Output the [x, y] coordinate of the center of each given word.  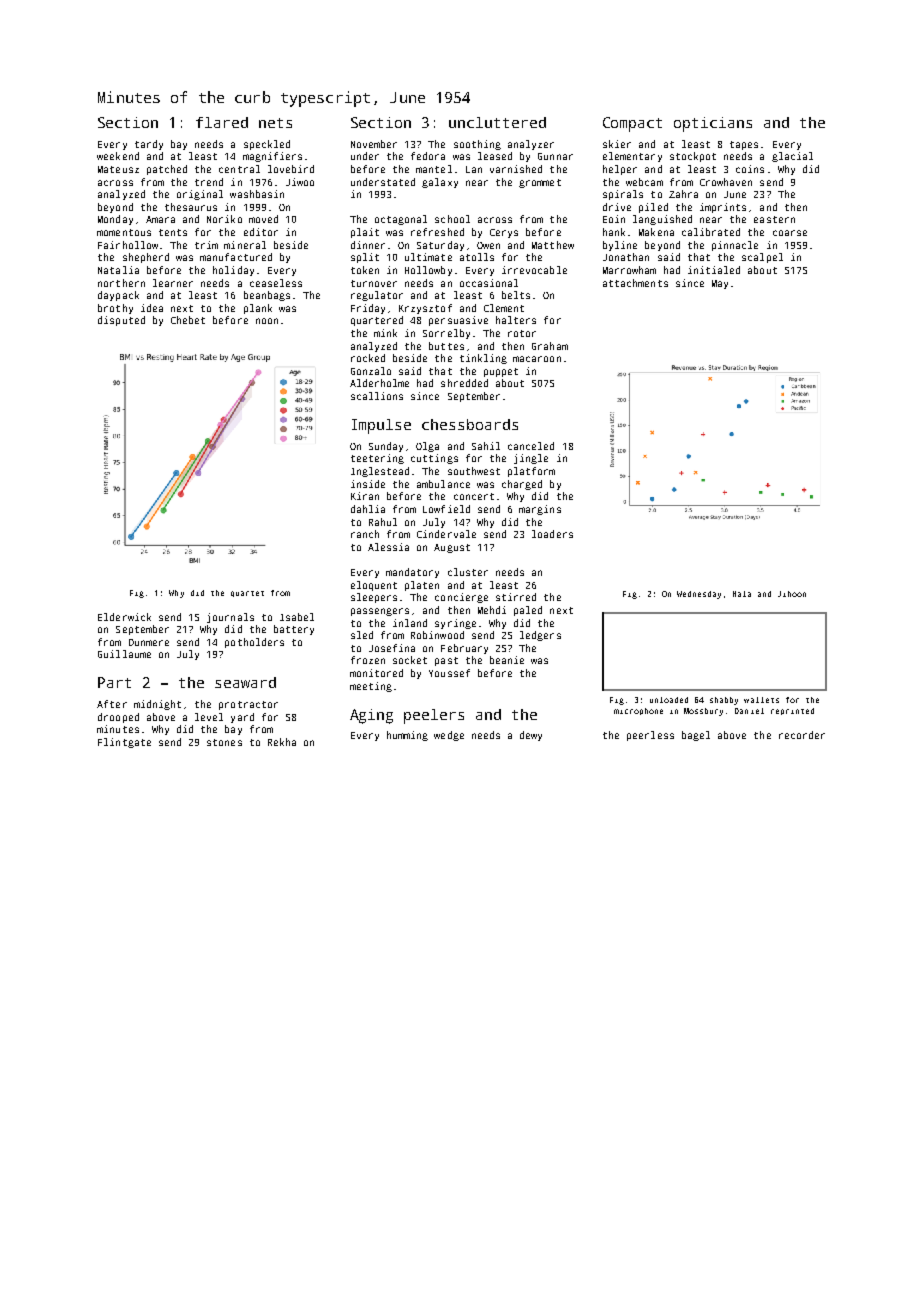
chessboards [470, 424]
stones [224, 742]
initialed [714, 270]
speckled [267, 145]
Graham [550, 346]
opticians [713, 124]
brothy [115, 309]
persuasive [458, 321]
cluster [468, 572]
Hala [742, 594]
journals [230, 618]
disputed [121, 321]
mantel [434, 169]
